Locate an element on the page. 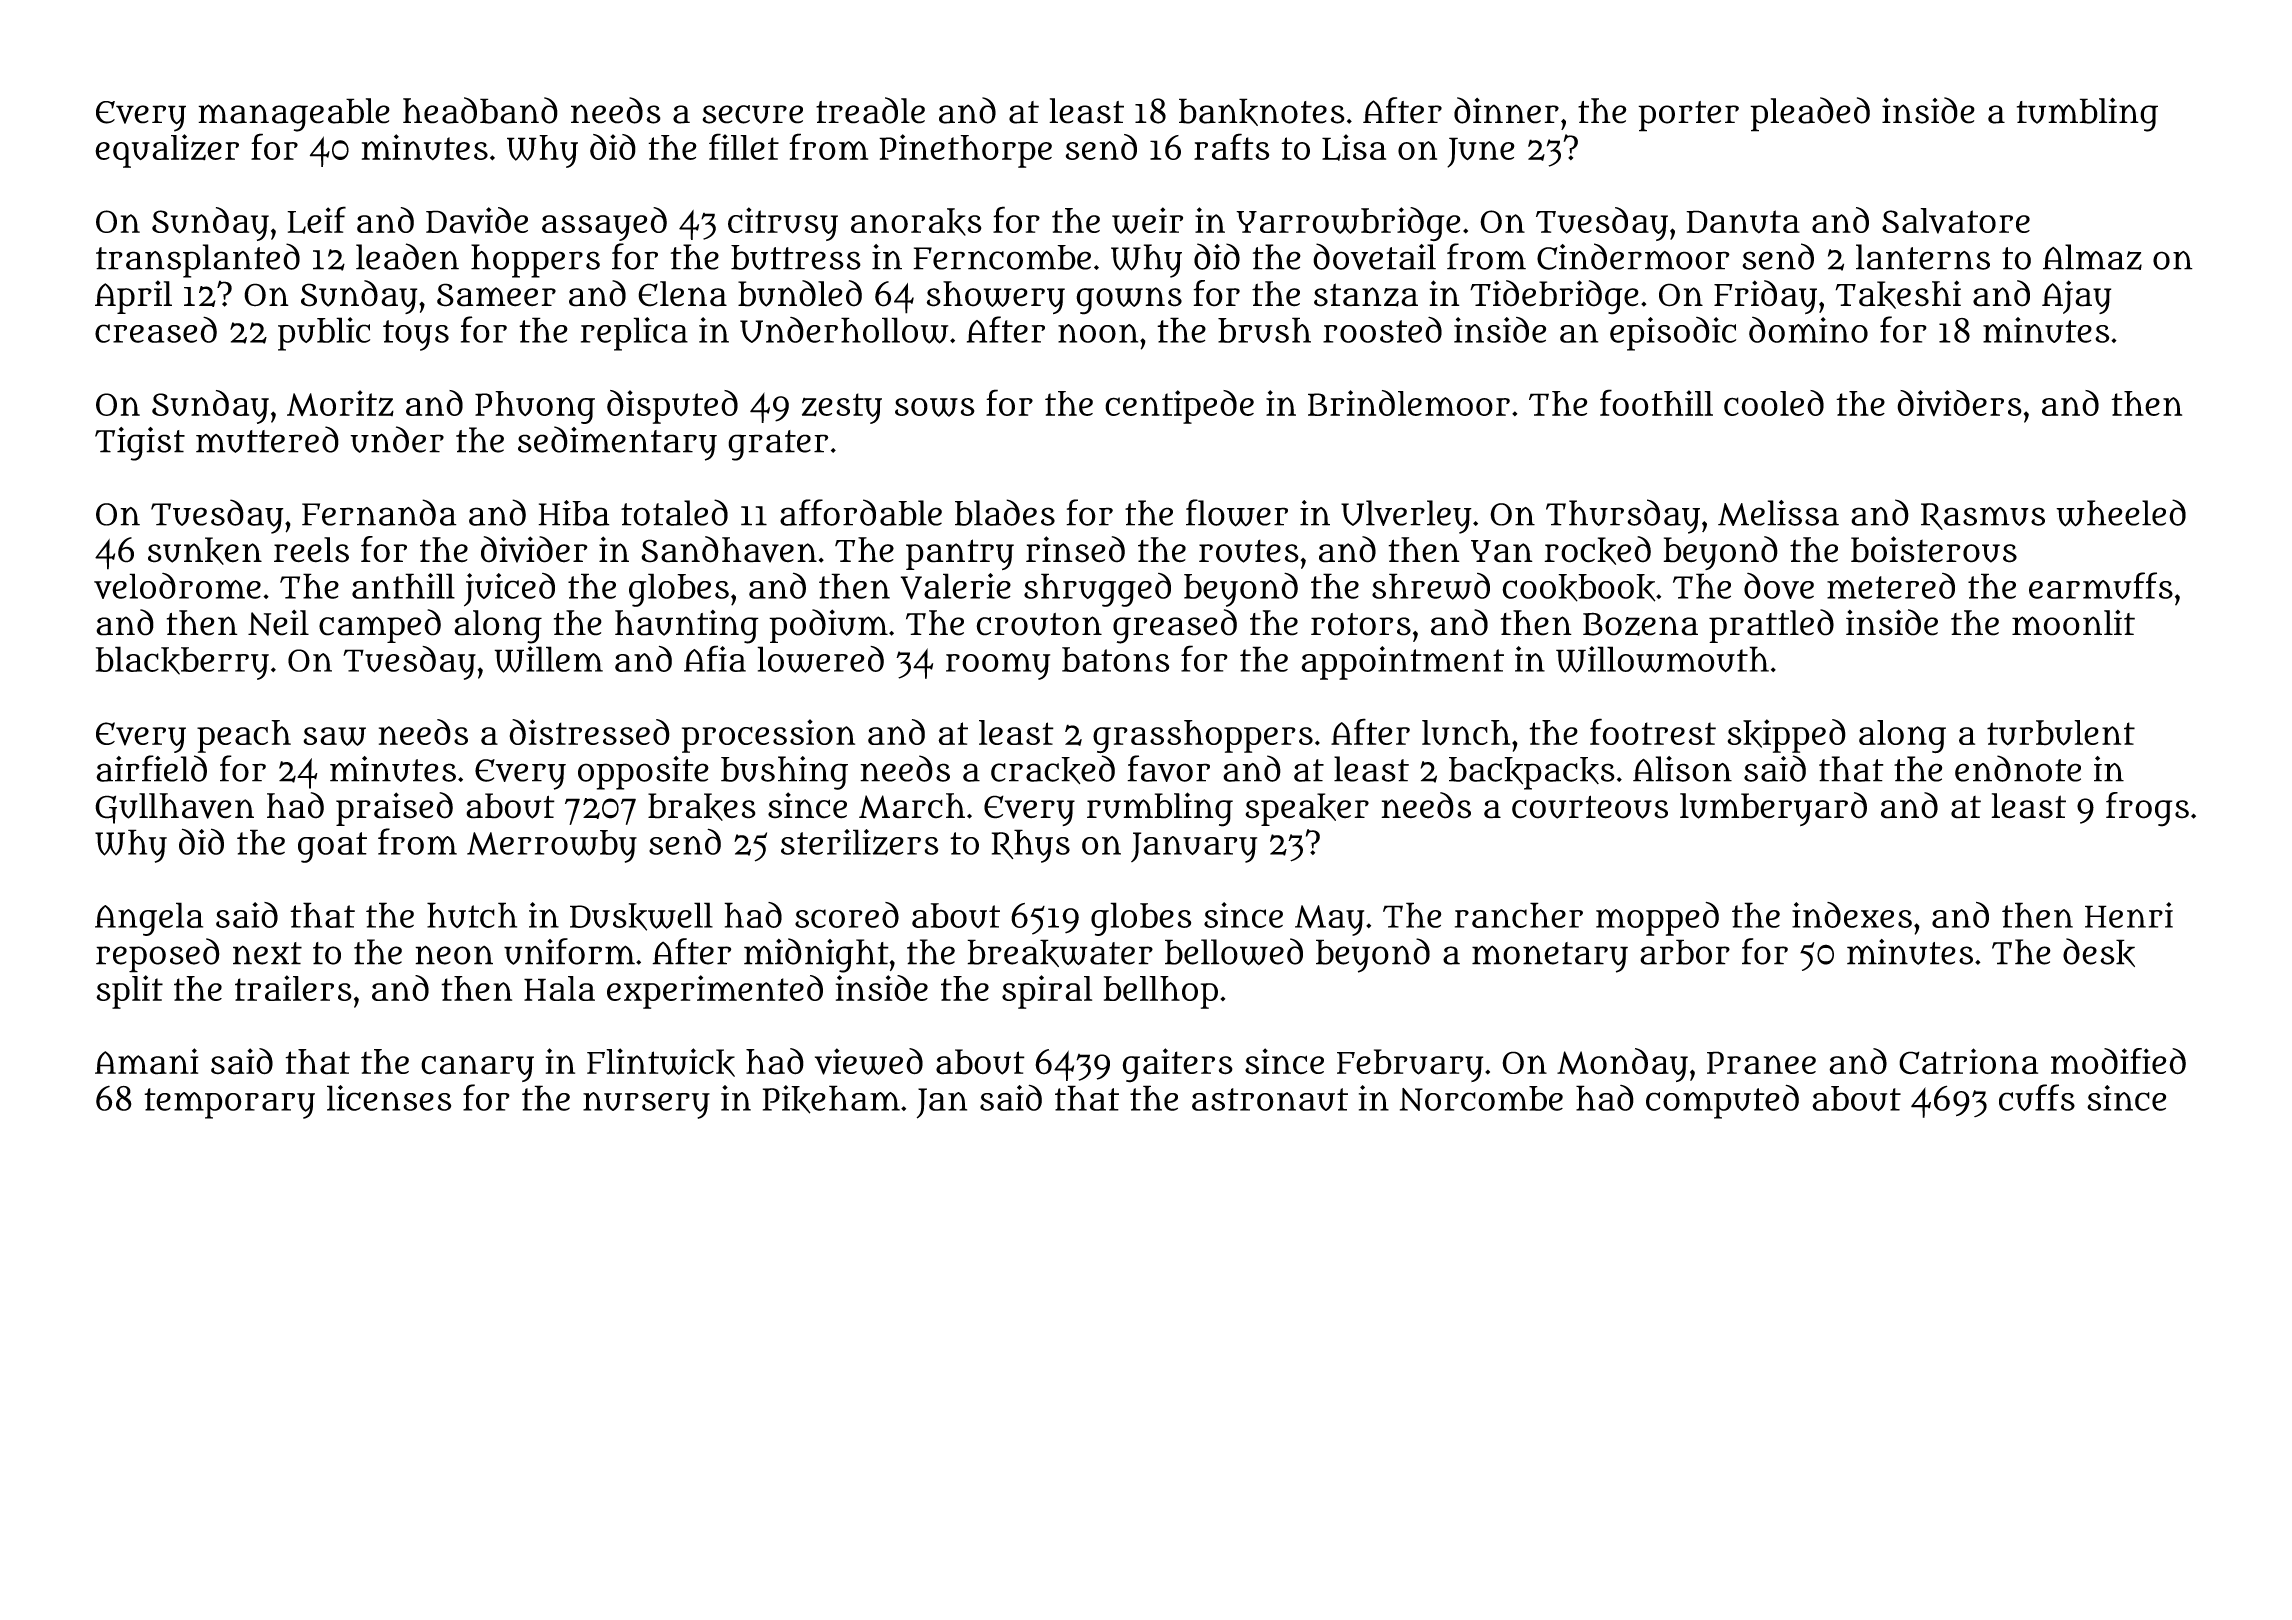  shrewd is located at coordinates (1431, 586).
